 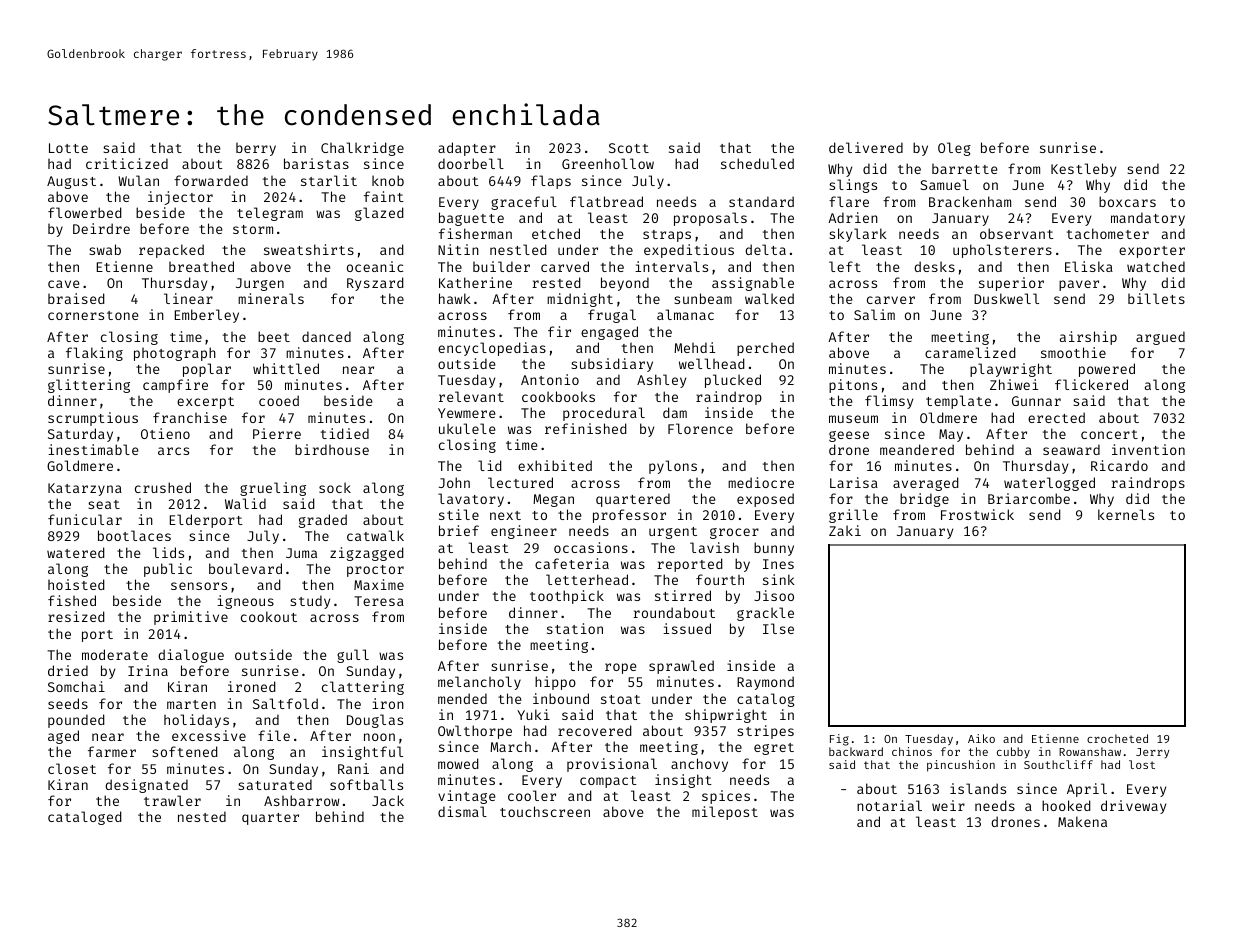 What do you see at coordinates (72, 768) in the screenshot?
I see `closet` at bounding box center [72, 768].
